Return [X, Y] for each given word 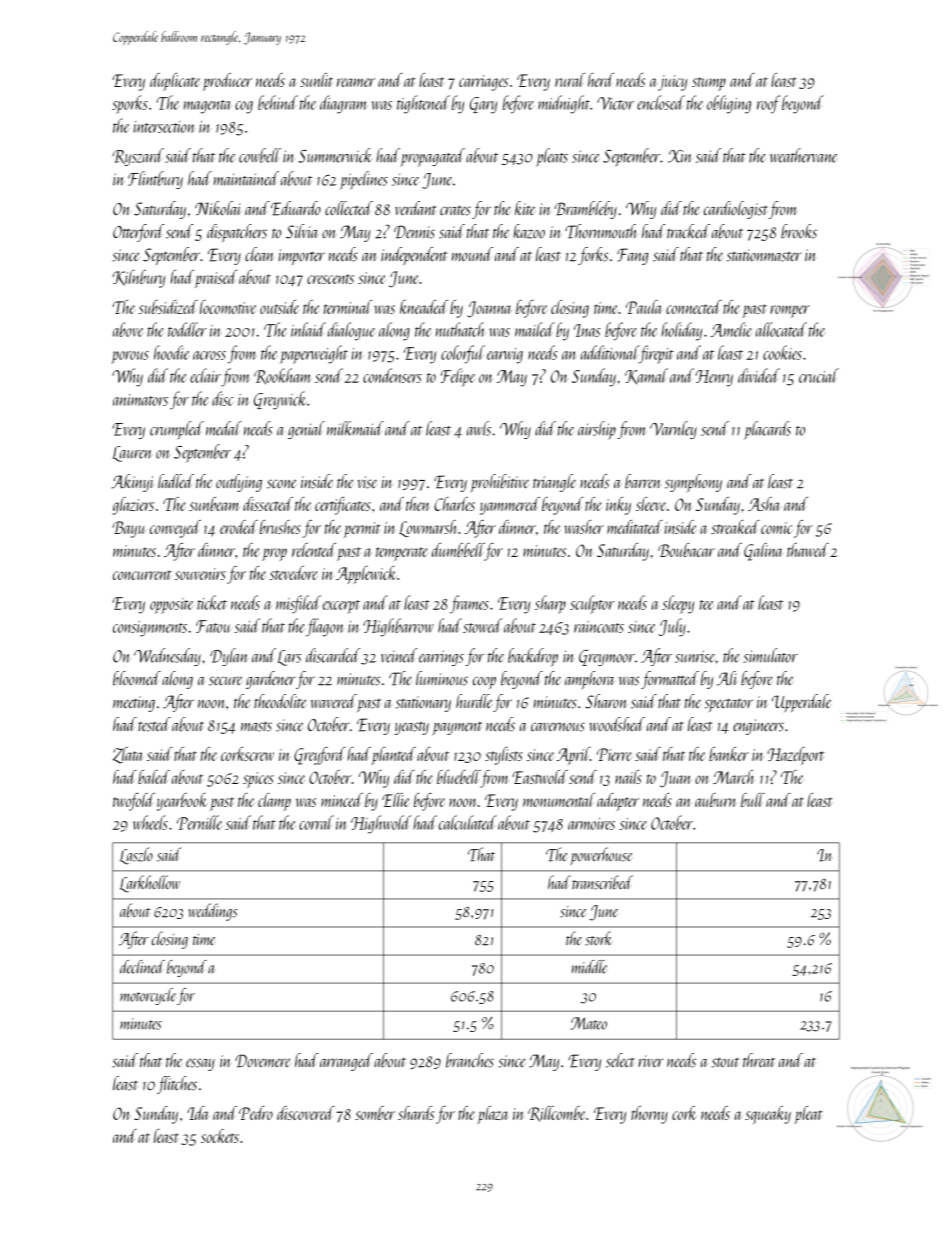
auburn [716, 800]
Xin [680, 156]
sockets [220, 1136]
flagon [324, 627]
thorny [649, 1115]
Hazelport [795, 756]
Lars [289, 658]
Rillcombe [556, 1114]
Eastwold [540, 777]
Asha [764, 504]
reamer [356, 82]
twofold [134, 802]
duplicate [175, 82]
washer [584, 527]
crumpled [177, 430]
